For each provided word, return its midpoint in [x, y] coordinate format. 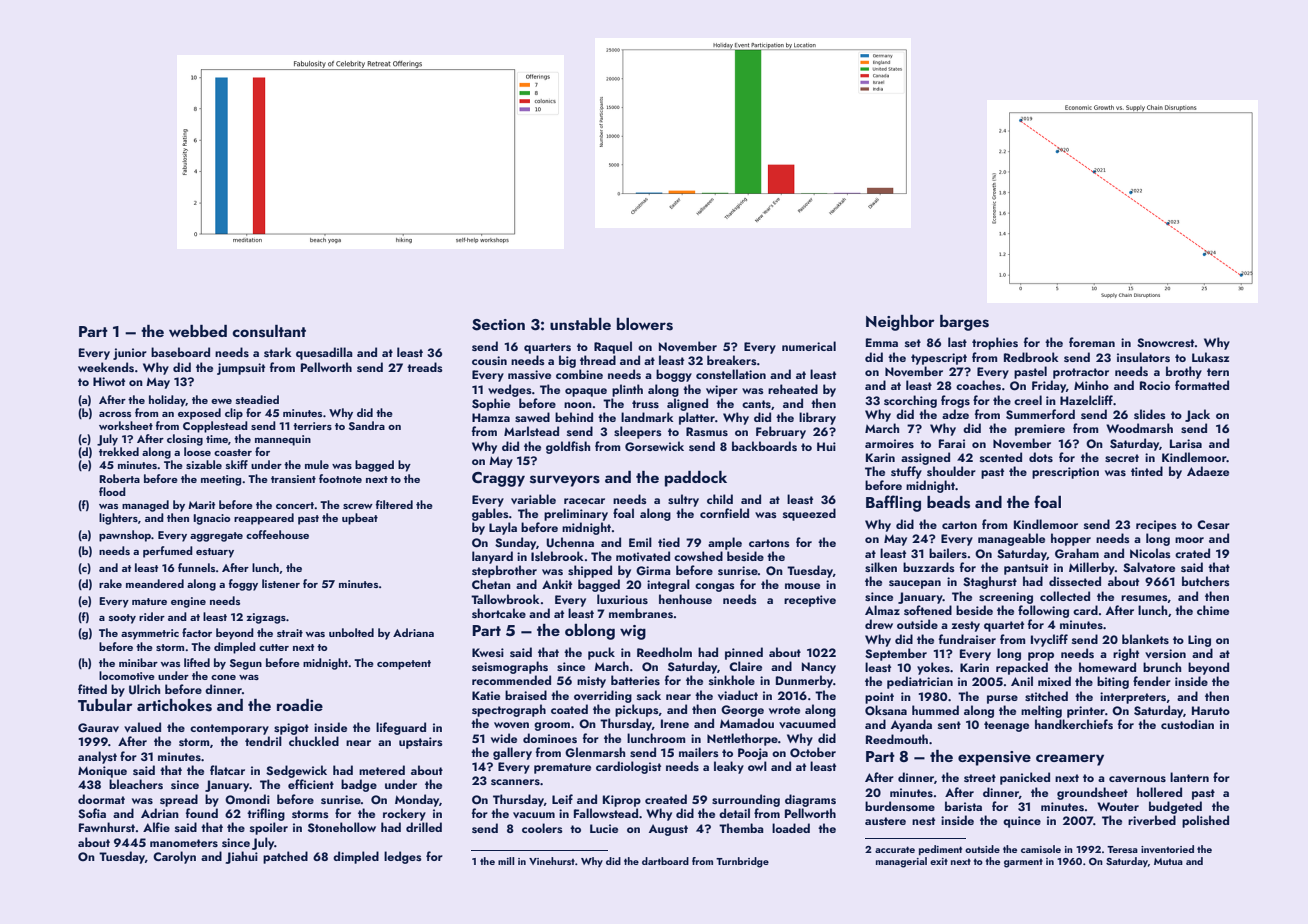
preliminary [576, 514]
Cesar [1213, 524]
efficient [311, 784]
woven [511, 725]
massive [529, 374]
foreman [1092, 342]
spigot [291, 729]
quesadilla [324, 353]
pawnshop [125, 536]
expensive [994, 758]
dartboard [665, 861]
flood [112, 491]
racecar [584, 501]
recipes [1156, 526]
